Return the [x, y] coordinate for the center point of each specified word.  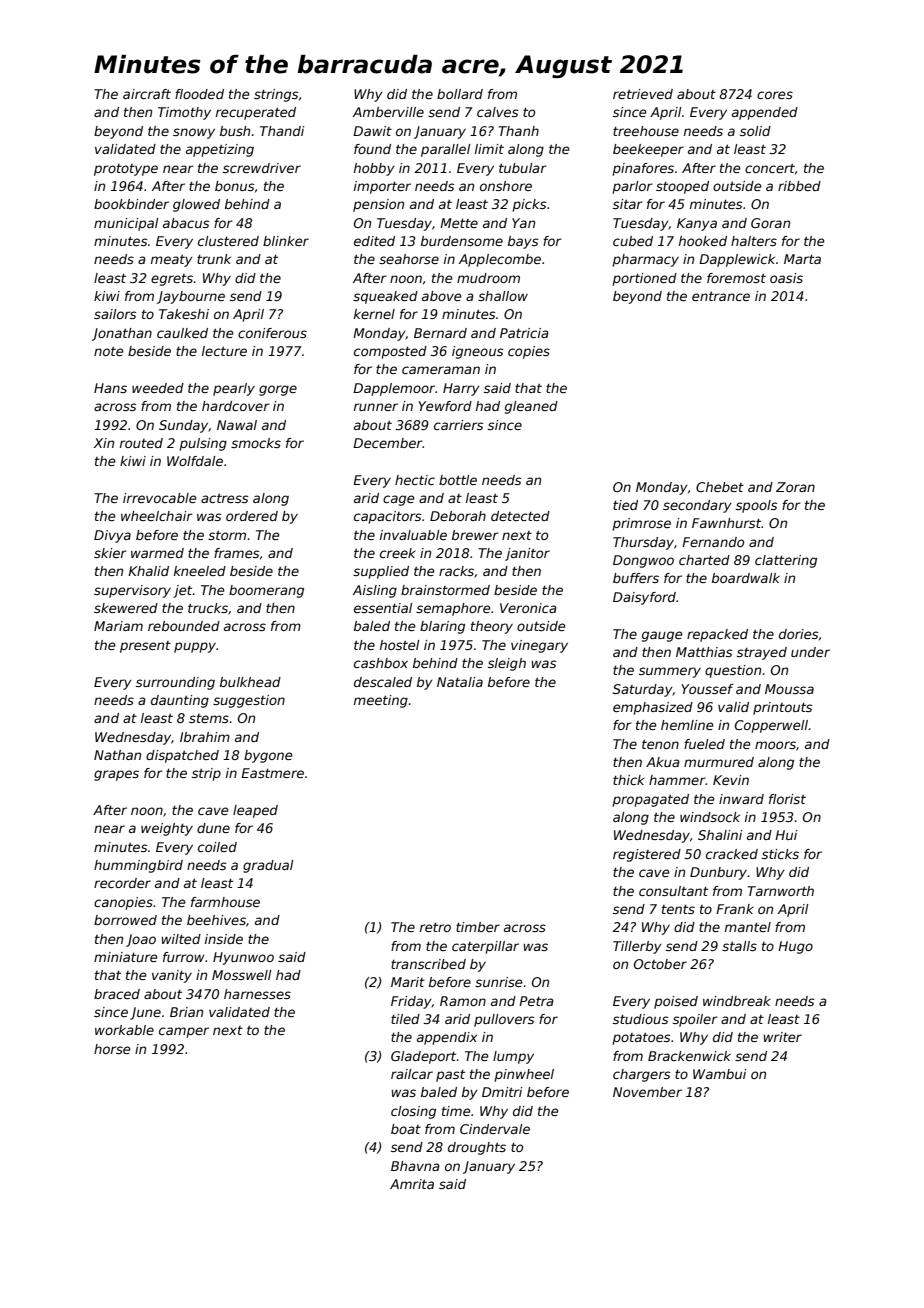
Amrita [412, 1184]
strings [276, 95]
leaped [255, 811]
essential [383, 608]
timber [478, 927]
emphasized [653, 708]
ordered [252, 516]
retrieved [643, 94]
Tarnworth [780, 891]
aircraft [147, 94]
